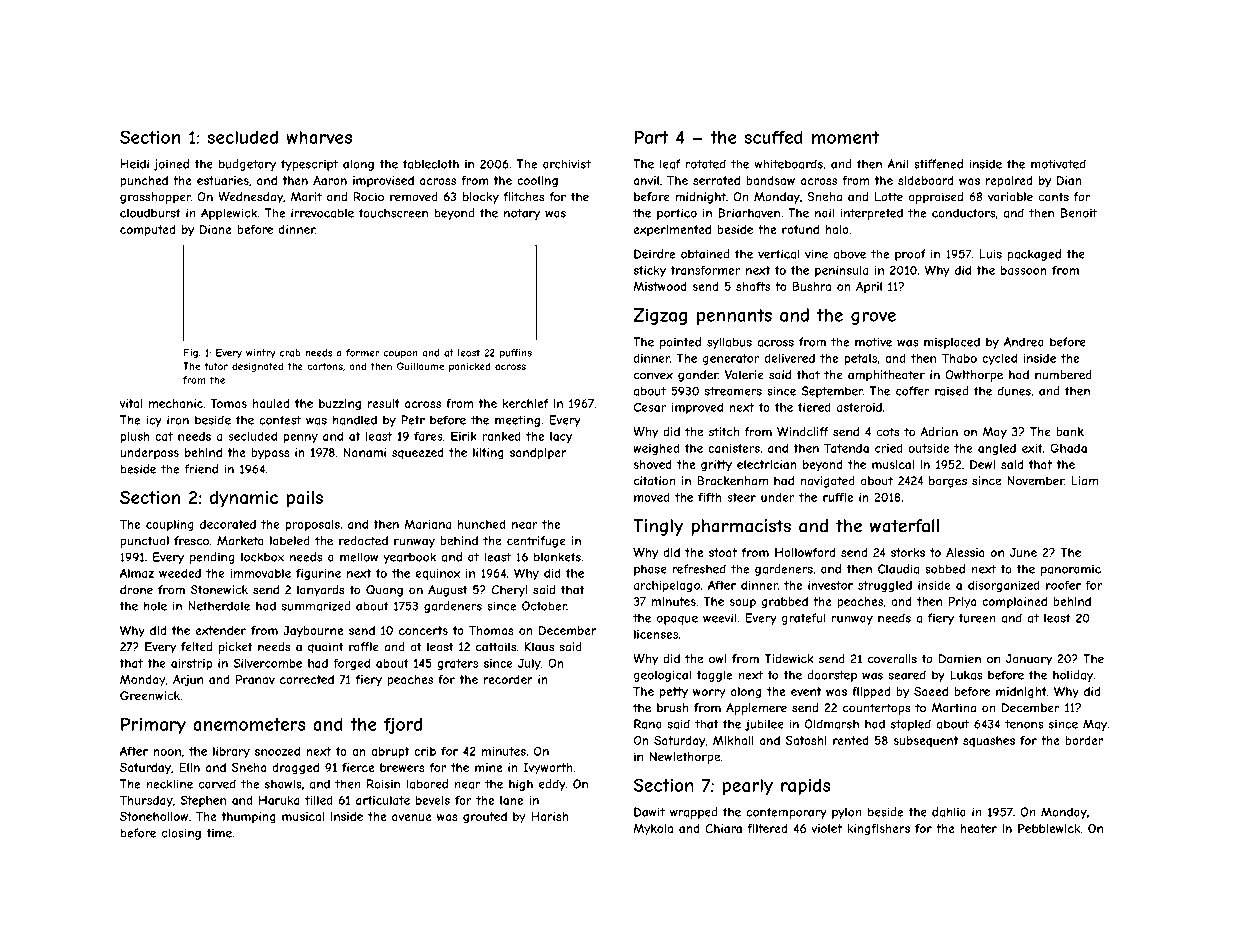 This screenshot has width=1233, height=952. Describe the element at coordinates (135, 164) in the screenshot. I see `Heidi` at that location.
